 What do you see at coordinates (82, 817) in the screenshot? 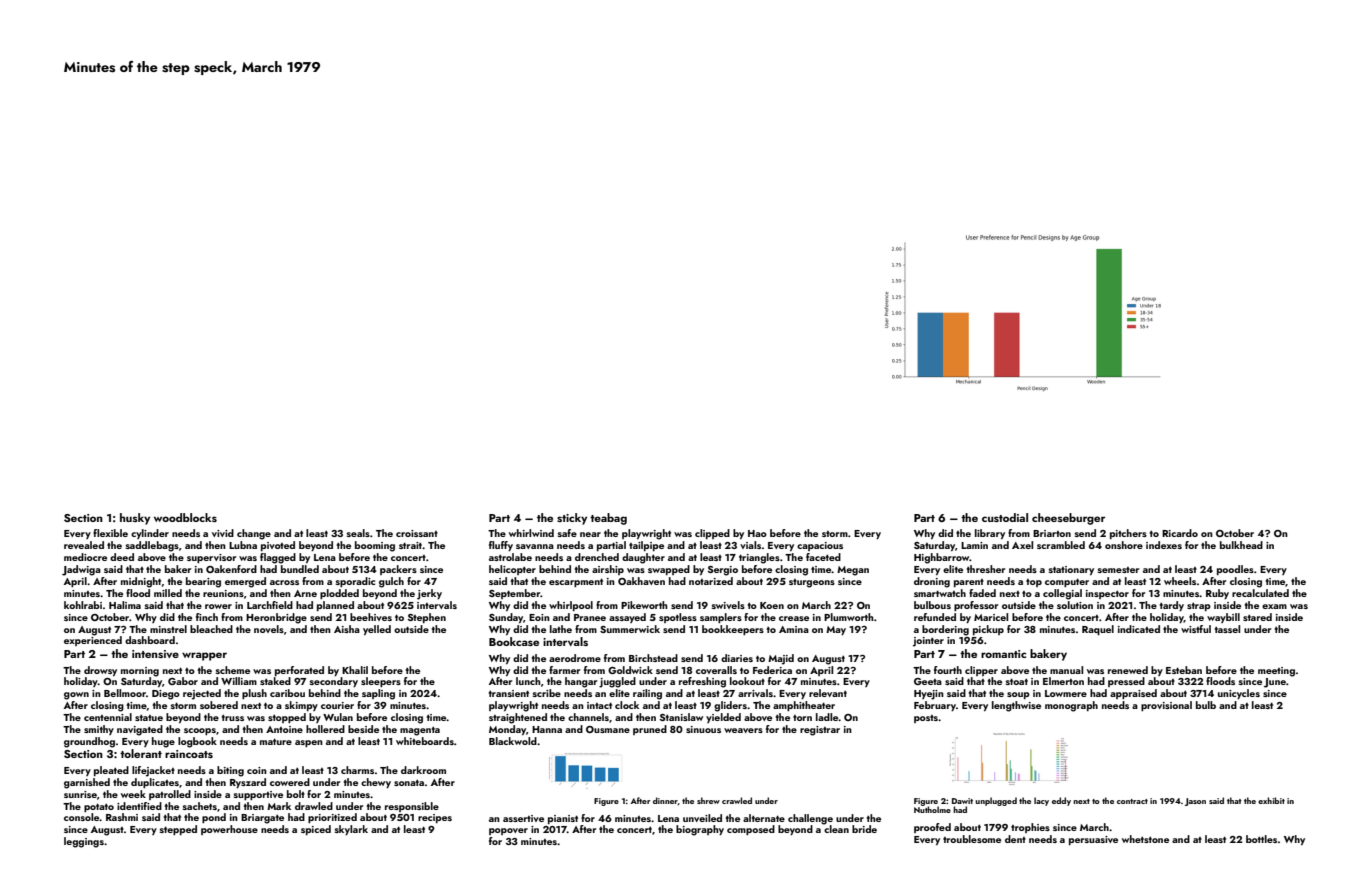
I see `console` at bounding box center [82, 817].
